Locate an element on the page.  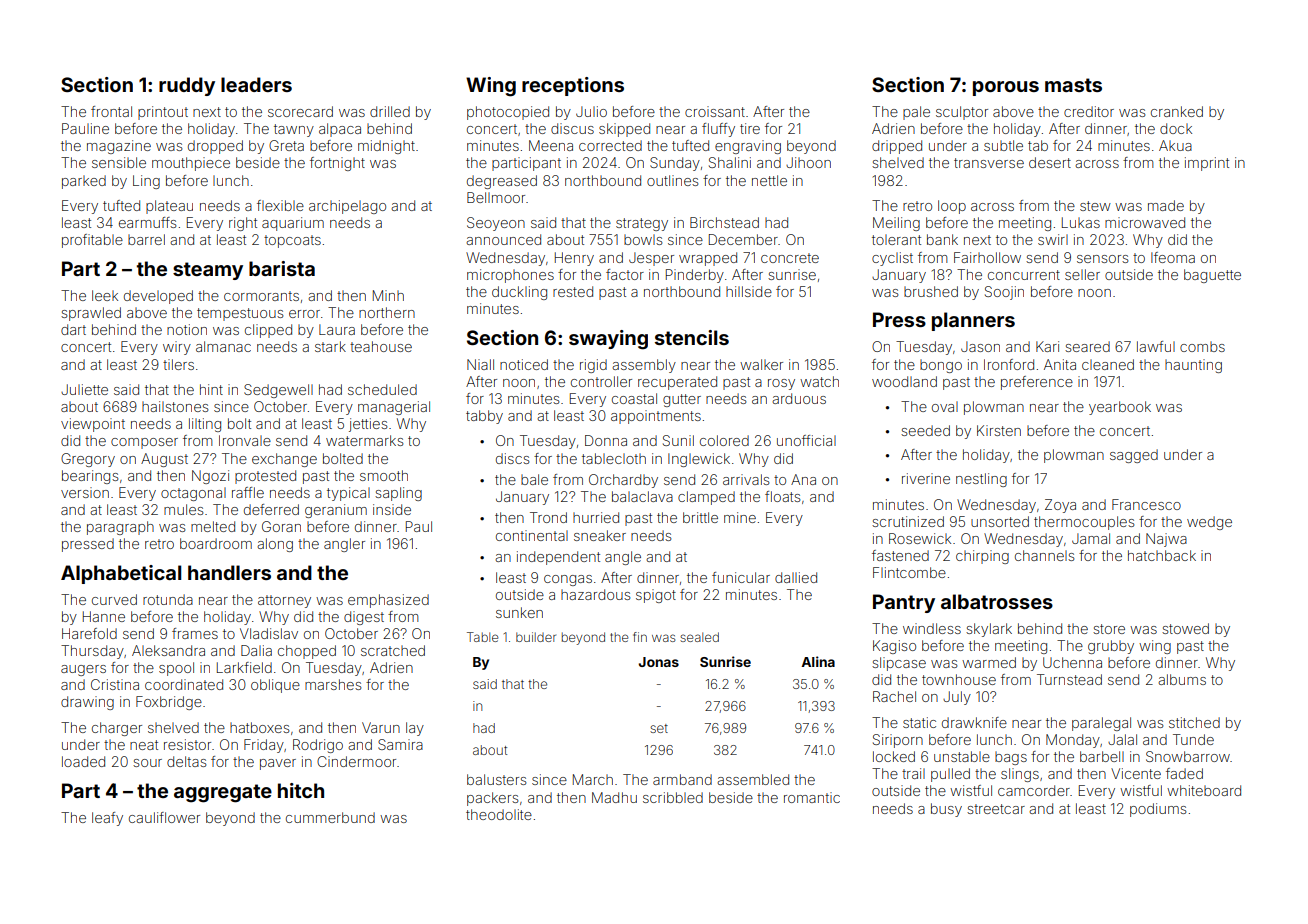
cauliflower is located at coordinates (164, 817).
